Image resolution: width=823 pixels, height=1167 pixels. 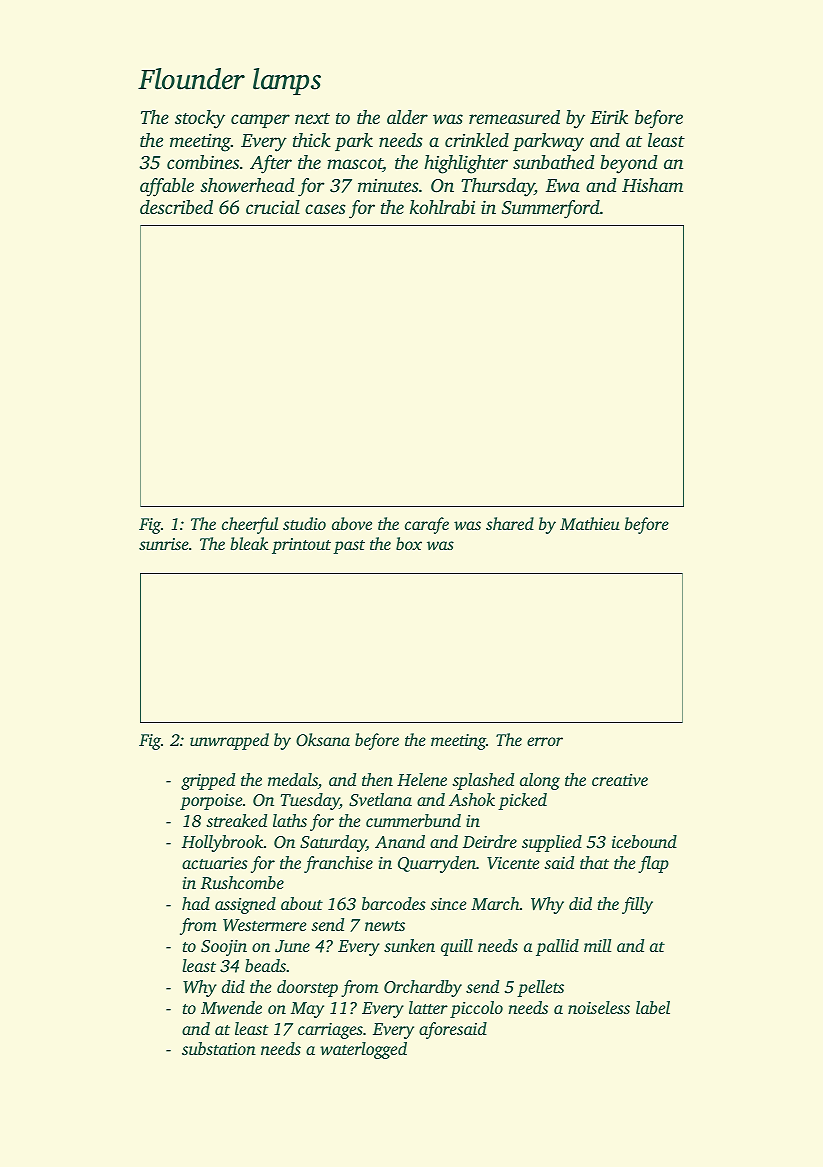 I want to click on Flounder, so click(x=191, y=79).
